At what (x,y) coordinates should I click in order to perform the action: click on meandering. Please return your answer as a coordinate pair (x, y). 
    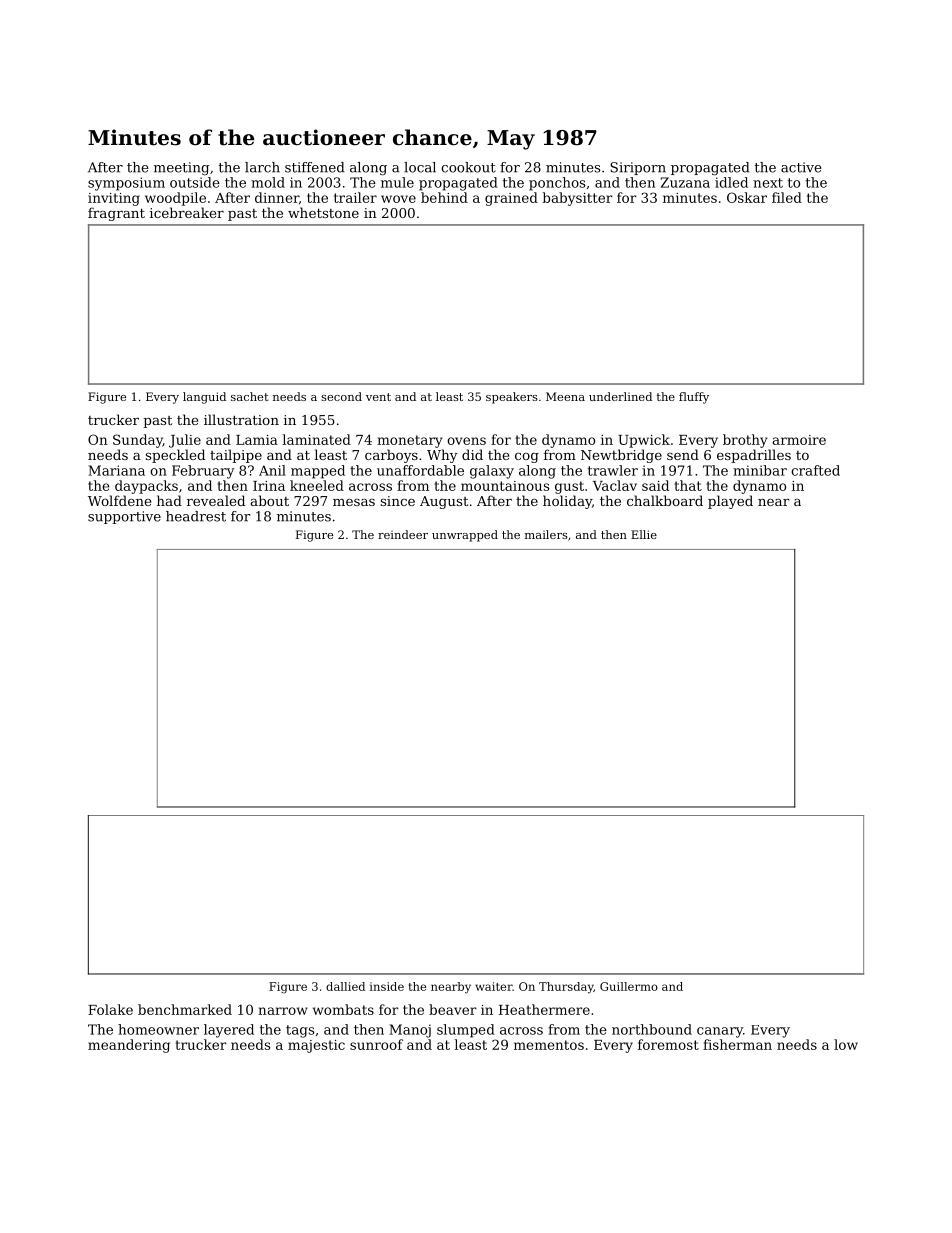
    Looking at the image, I should click on (129, 1046).
